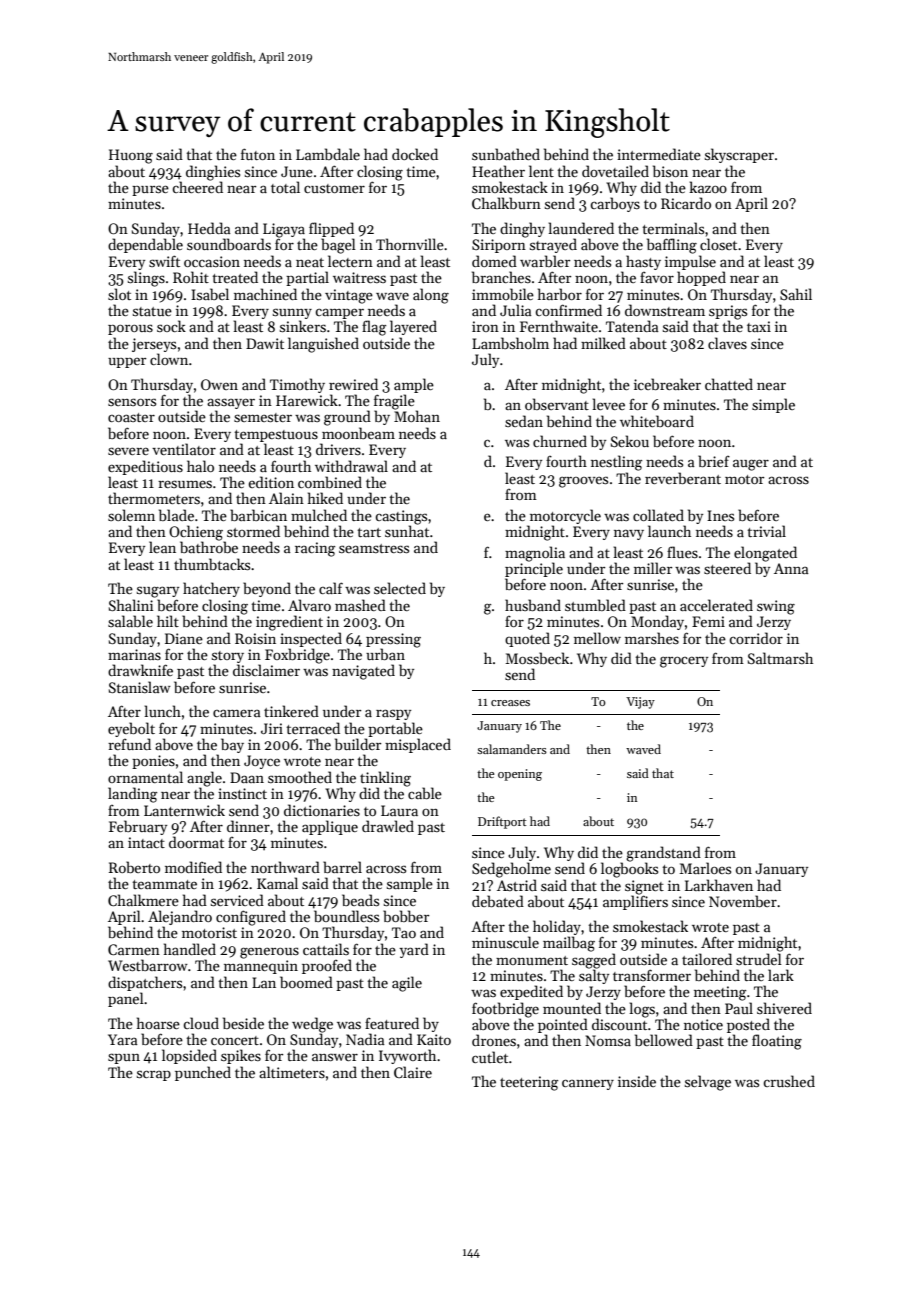 The image size is (924, 1308). What do you see at coordinates (213, 173) in the image?
I see `dinghies` at bounding box center [213, 173].
